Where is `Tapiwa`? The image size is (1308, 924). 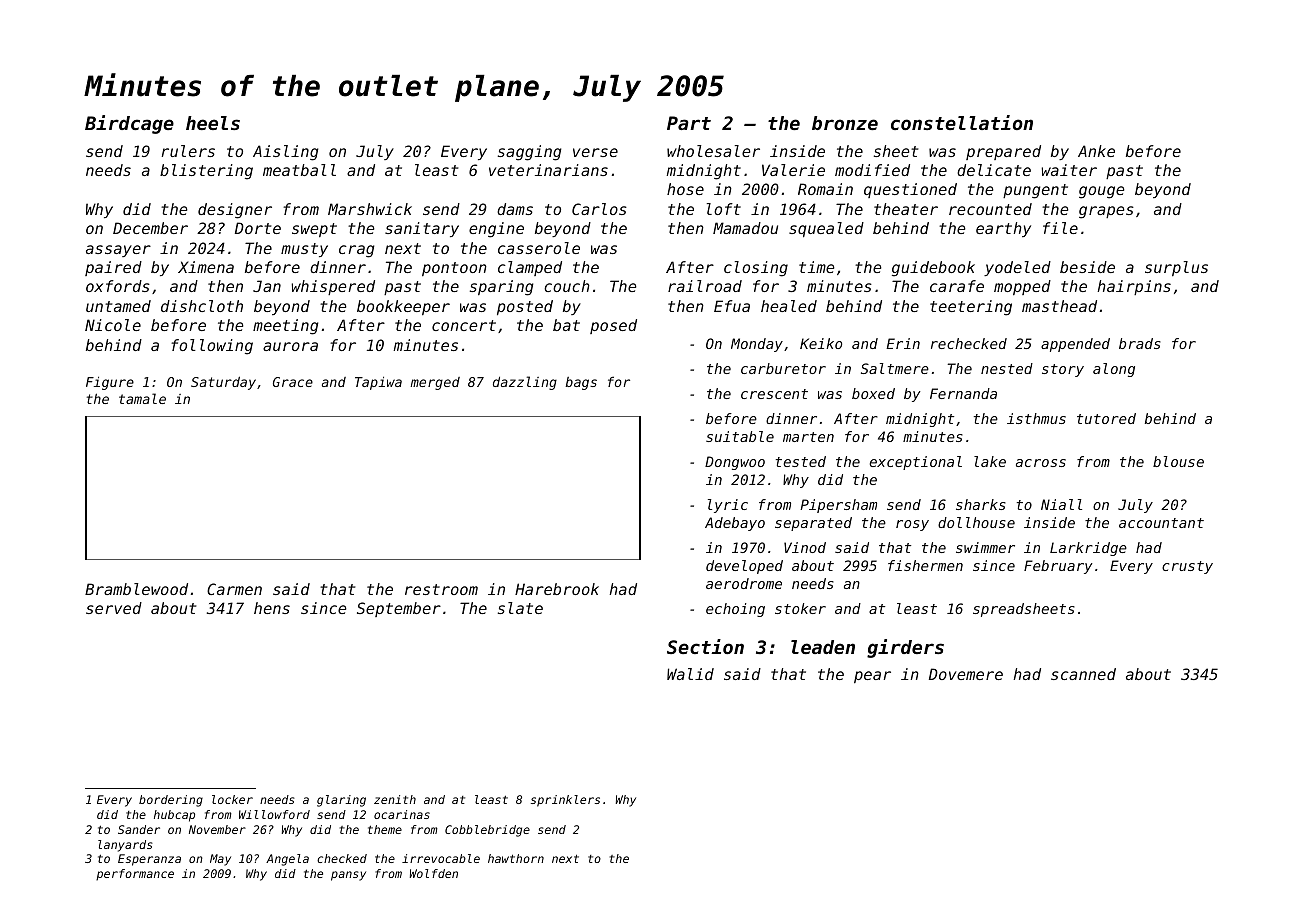
Tapiwa is located at coordinates (378, 383).
